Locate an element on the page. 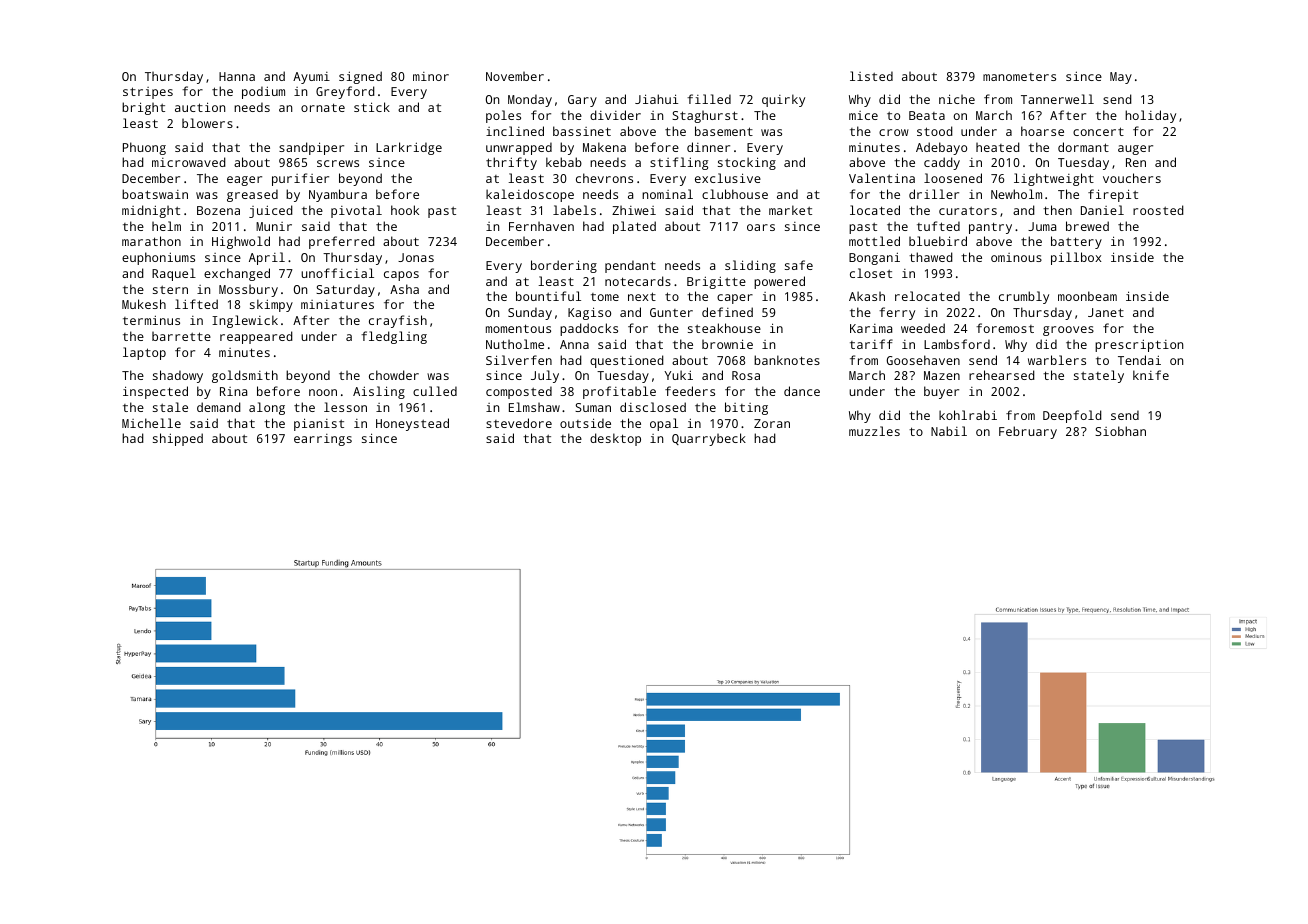 This page has height=924, width=1308. Deepfold is located at coordinates (1072, 416).
